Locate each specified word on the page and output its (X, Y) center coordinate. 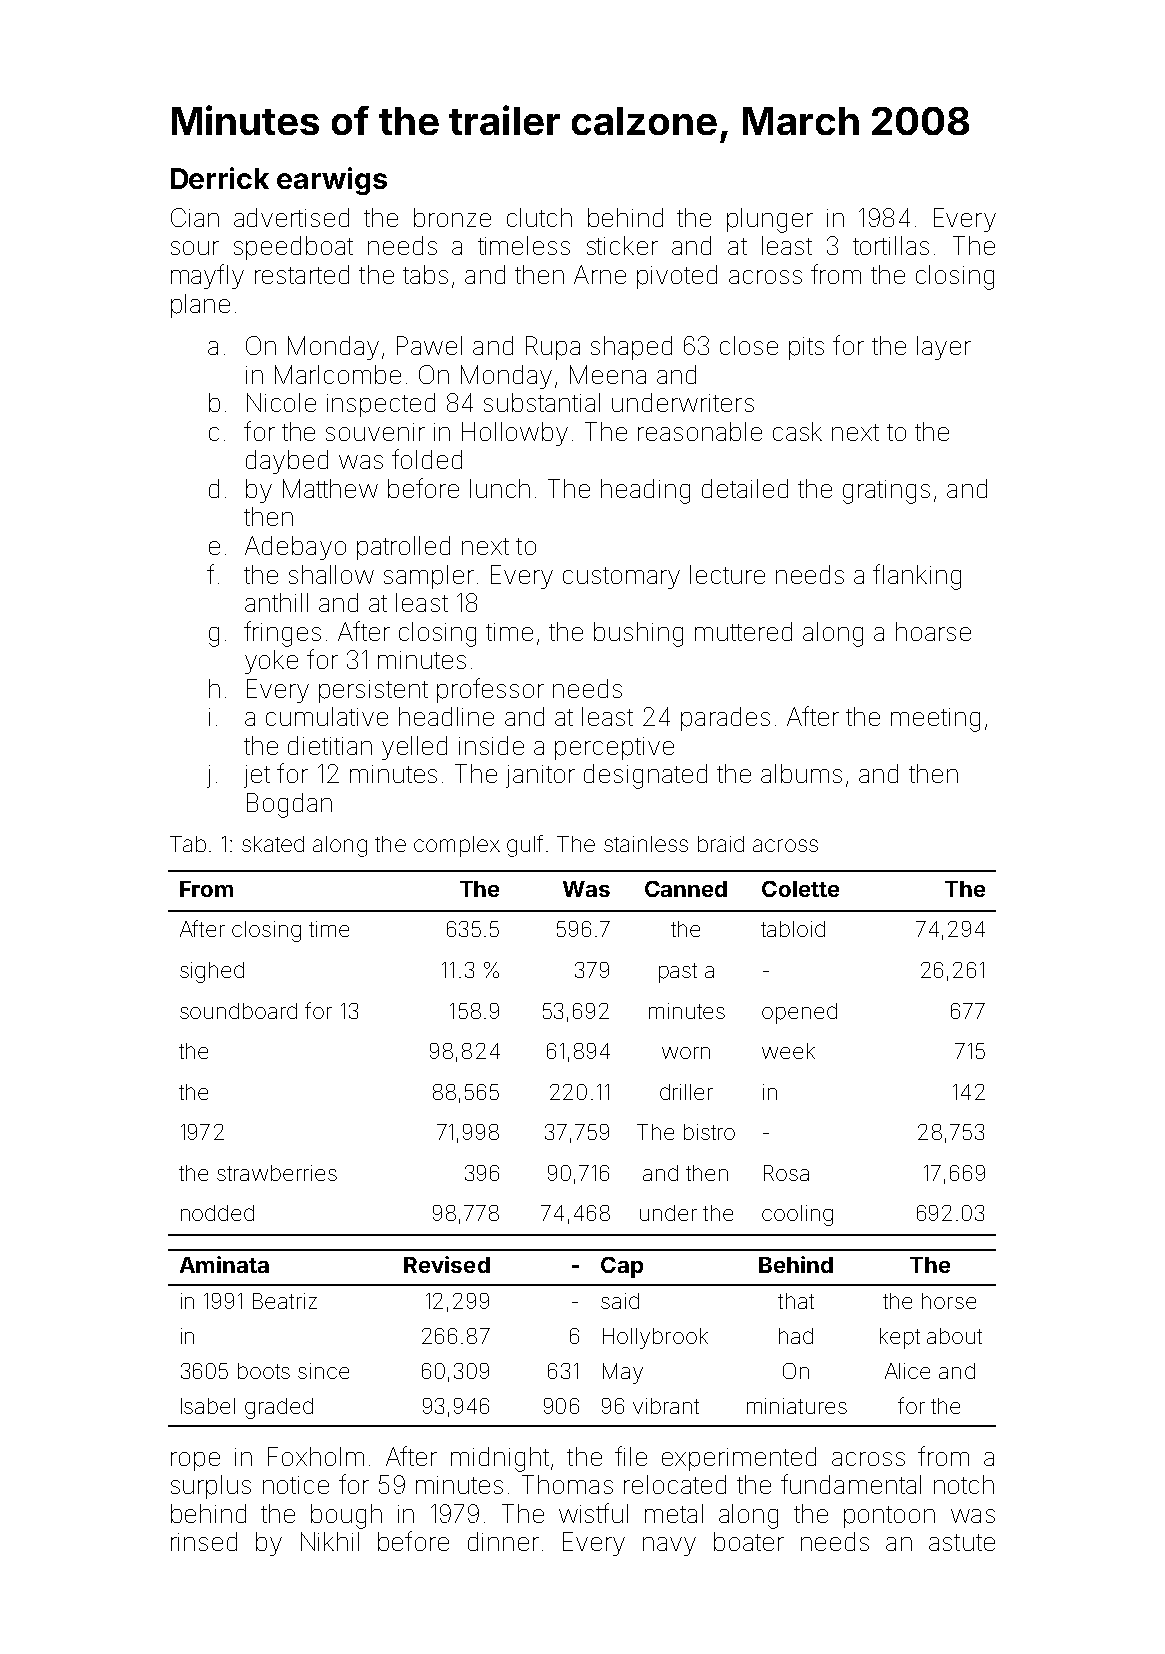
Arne (600, 274)
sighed (212, 972)
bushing (638, 634)
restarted (302, 274)
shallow (331, 574)
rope (195, 1461)
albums (801, 773)
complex (457, 846)
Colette (800, 889)
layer (944, 348)
